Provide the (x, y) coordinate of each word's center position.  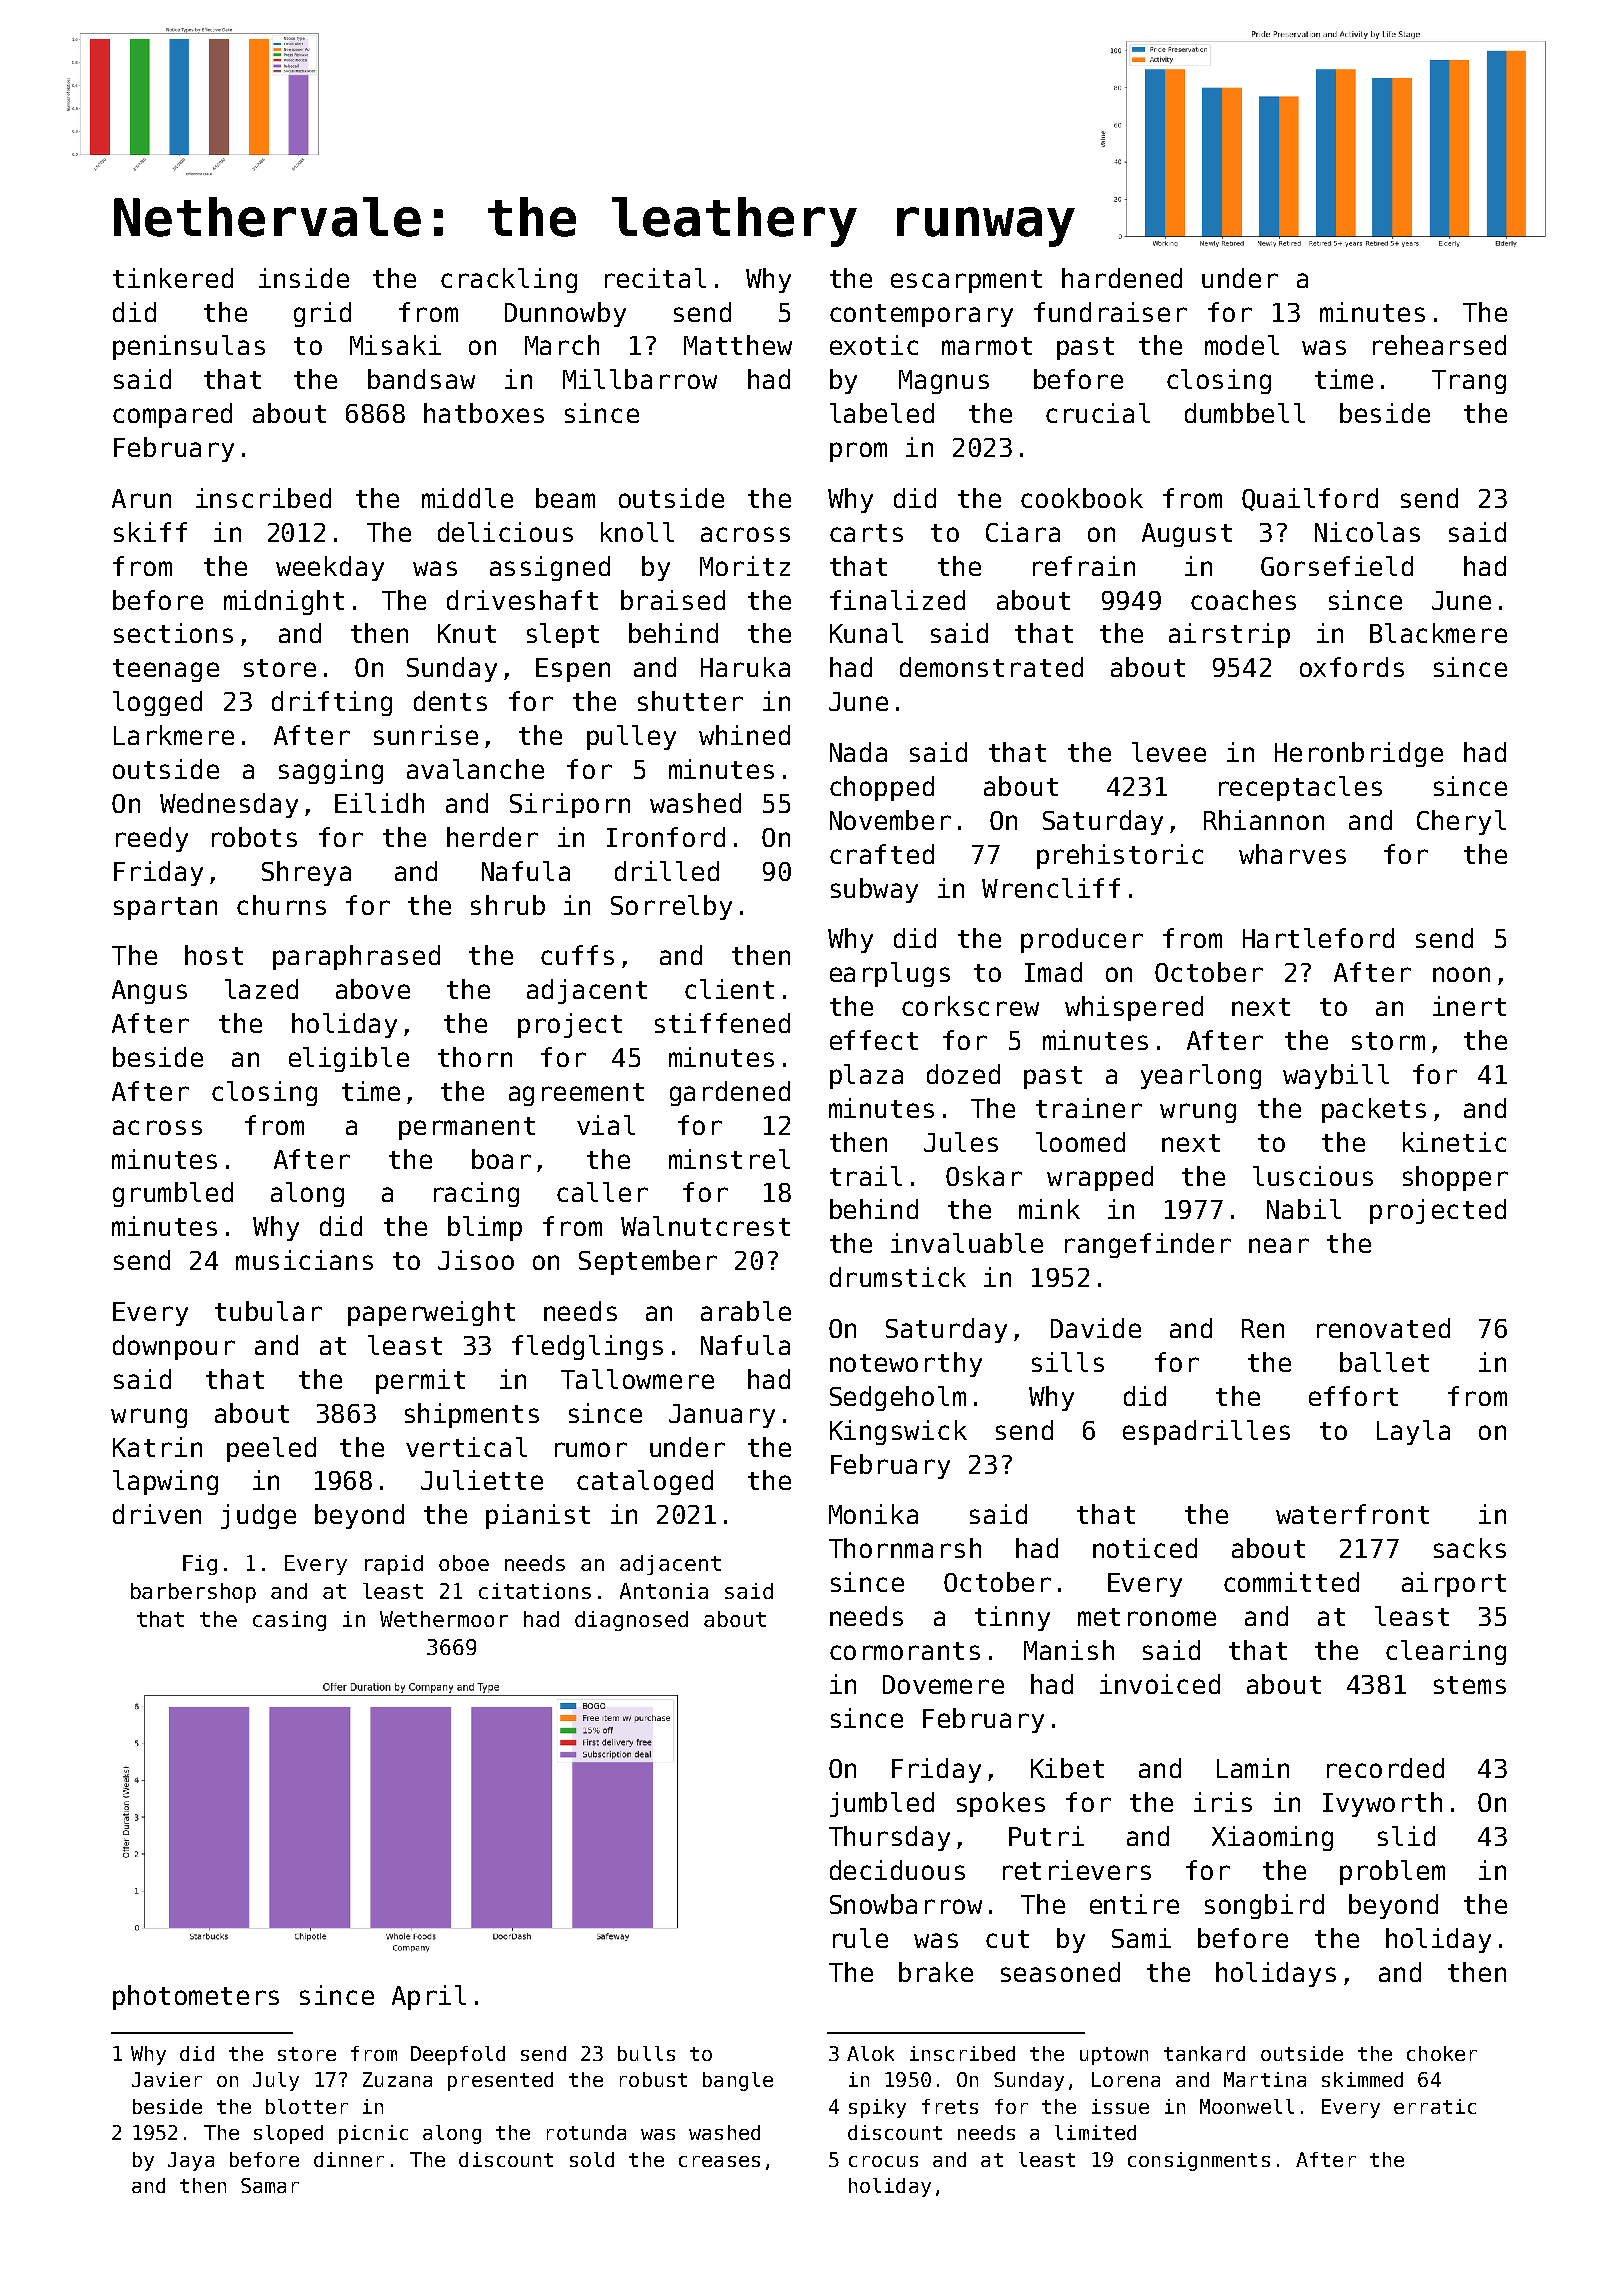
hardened (1122, 278)
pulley (631, 737)
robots (254, 837)
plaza (866, 1076)
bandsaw (421, 379)
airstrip (1229, 635)
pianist (538, 1516)
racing (476, 1194)
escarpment (966, 281)
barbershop (193, 1593)
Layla (1413, 1432)
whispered (1134, 1008)
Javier (167, 2079)
